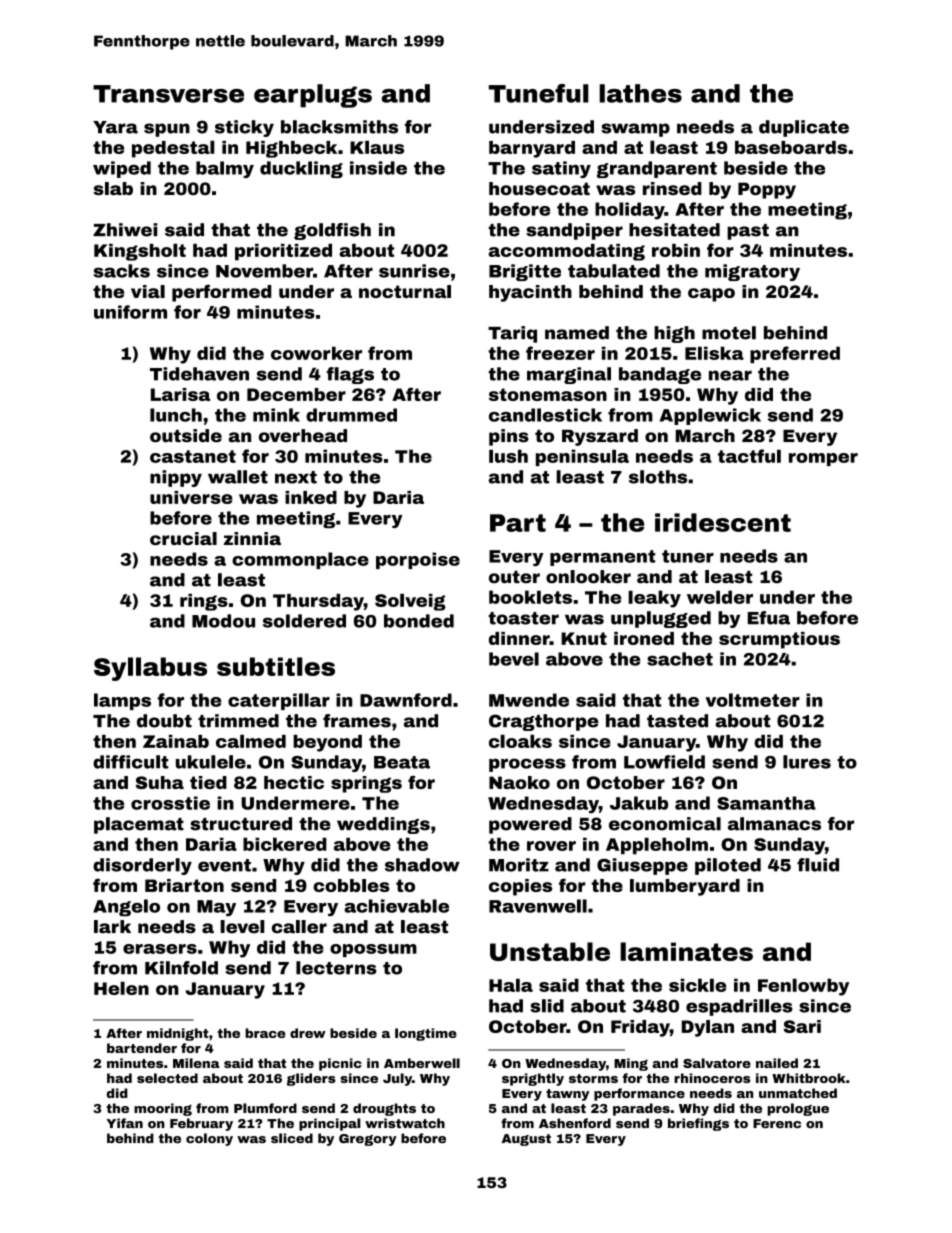  Describe the element at coordinates (168, 94) in the screenshot. I see `Transverse` at that location.
